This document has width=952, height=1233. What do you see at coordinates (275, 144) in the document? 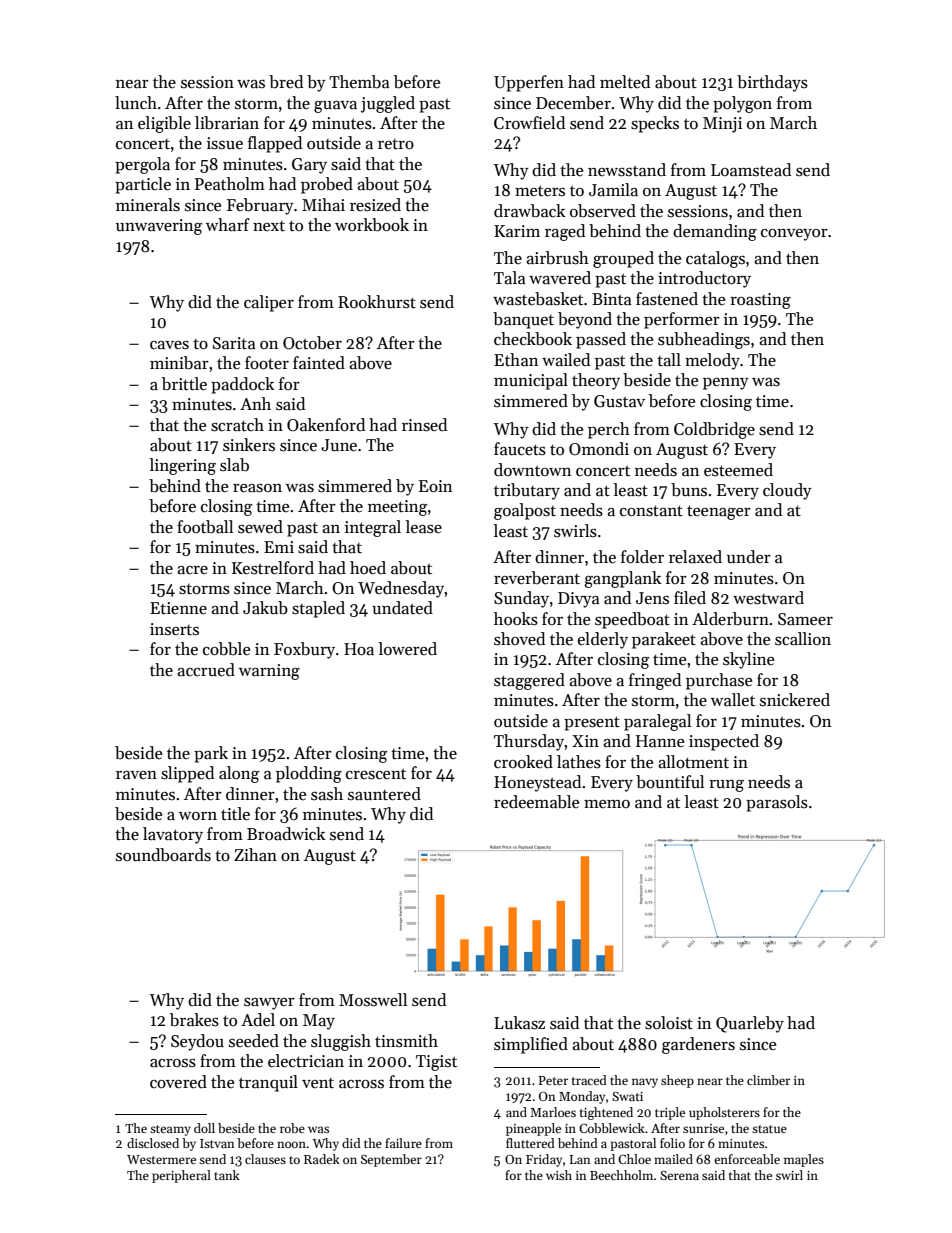
I see `flapped` at bounding box center [275, 144].
